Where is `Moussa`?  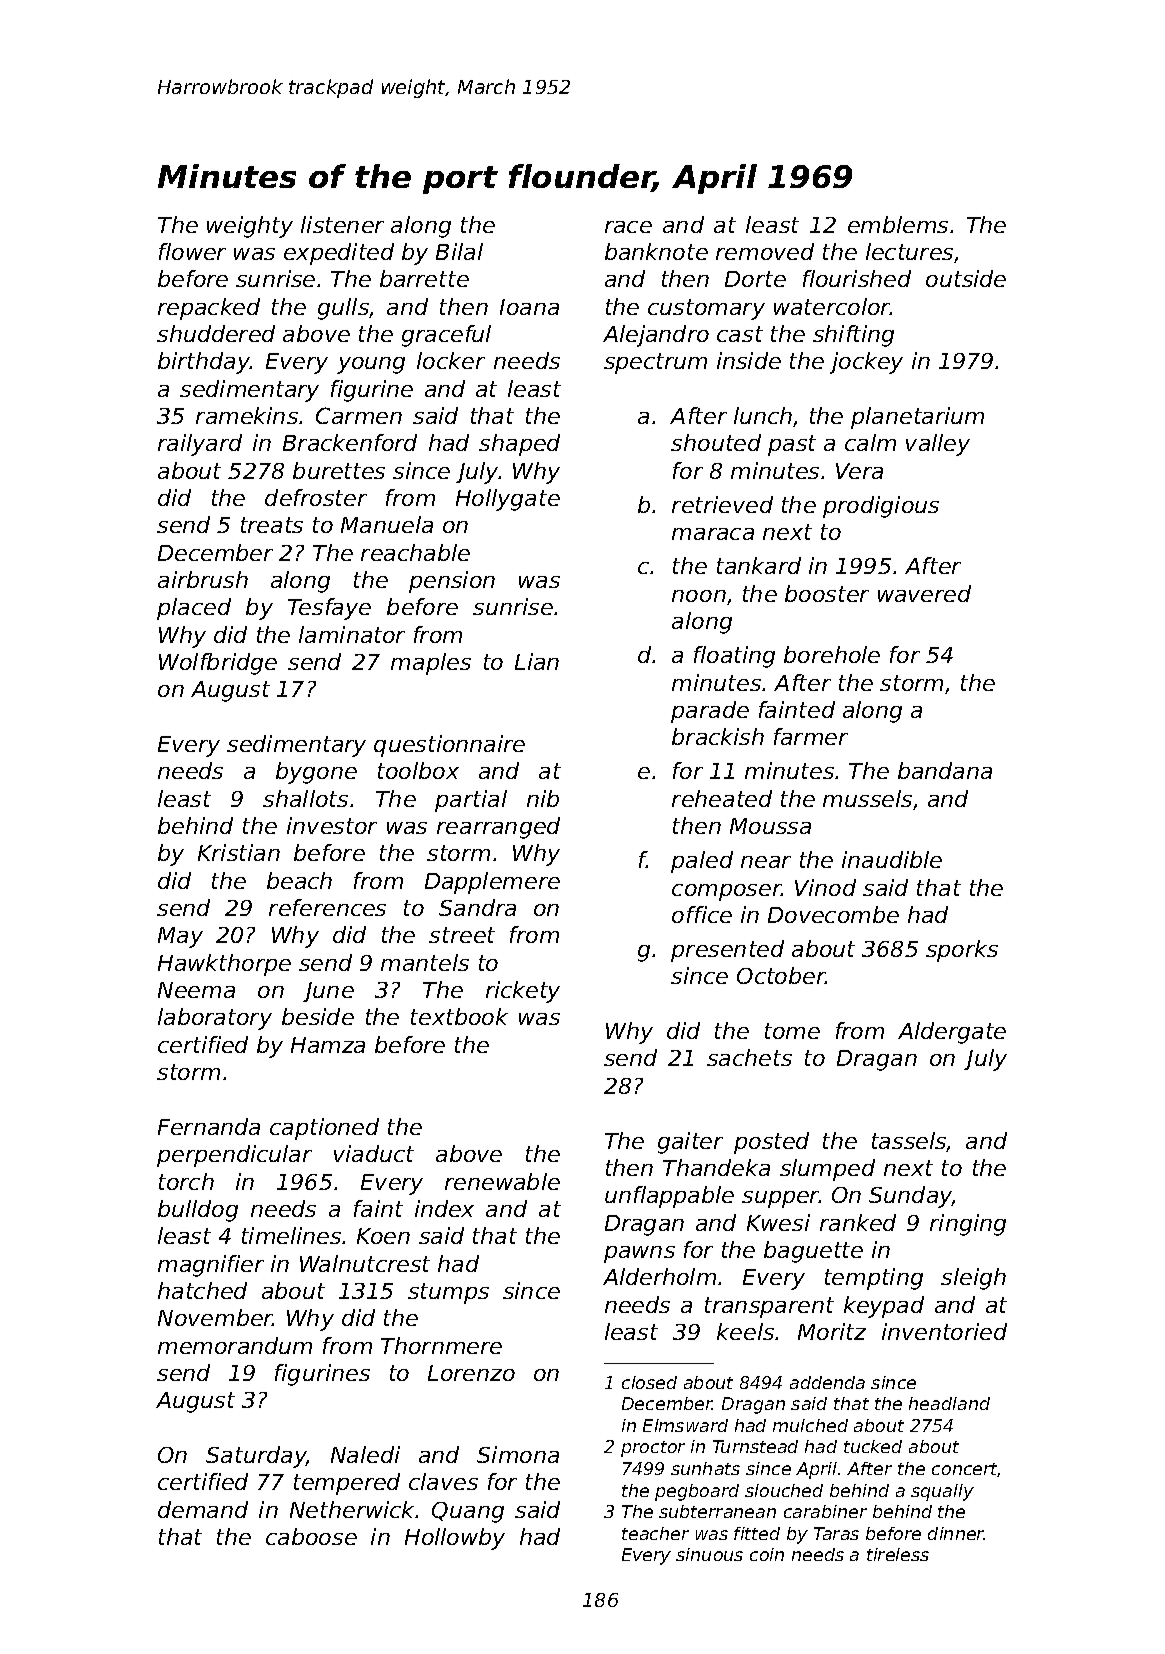
Moussa is located at coordinates (770, 826).
